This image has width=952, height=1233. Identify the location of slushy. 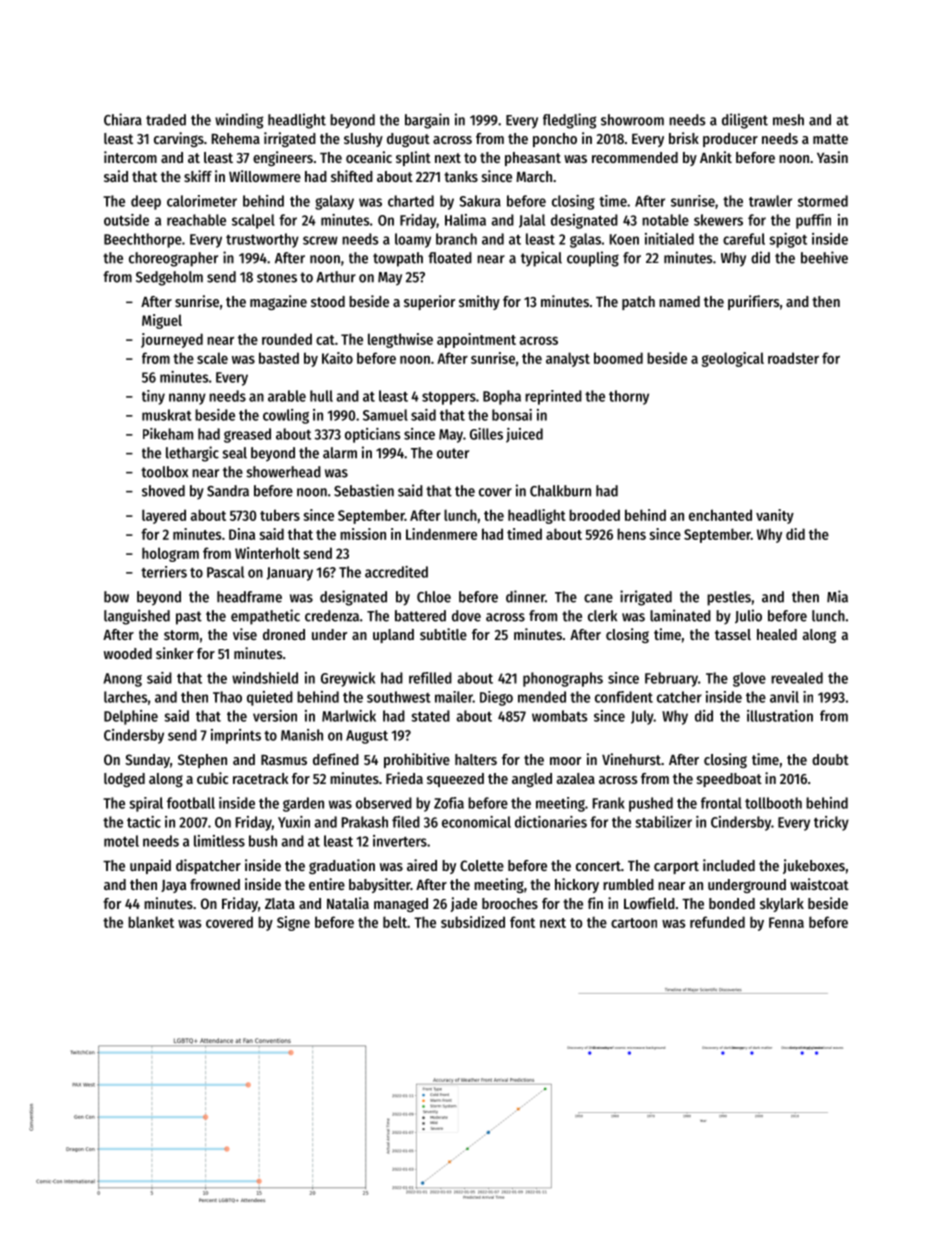
(363, 140).
